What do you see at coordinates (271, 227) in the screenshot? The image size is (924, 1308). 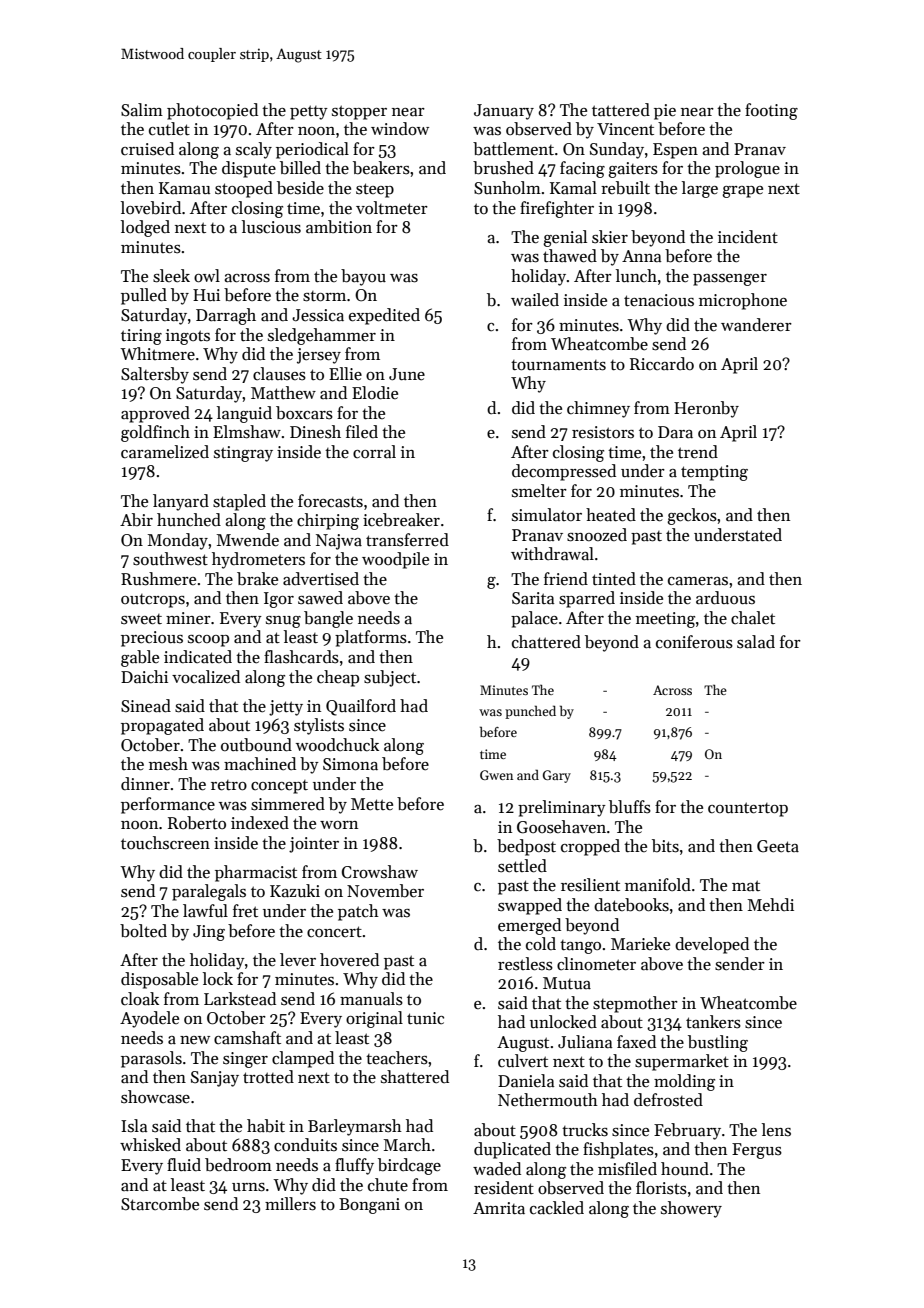 I see `luscious` at bounding box center [271, 227].
